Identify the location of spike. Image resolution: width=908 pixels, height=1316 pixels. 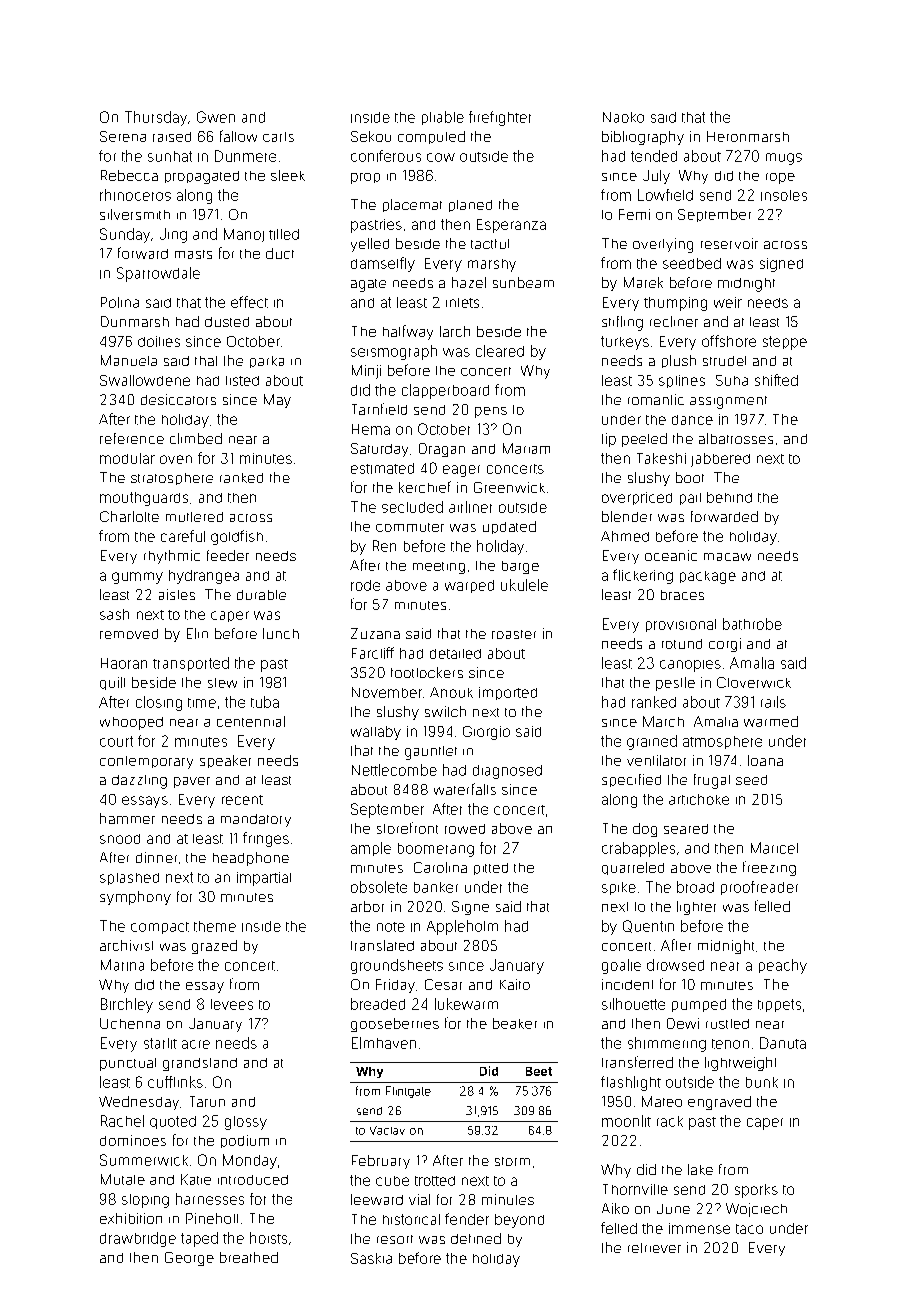
(619, 888).
